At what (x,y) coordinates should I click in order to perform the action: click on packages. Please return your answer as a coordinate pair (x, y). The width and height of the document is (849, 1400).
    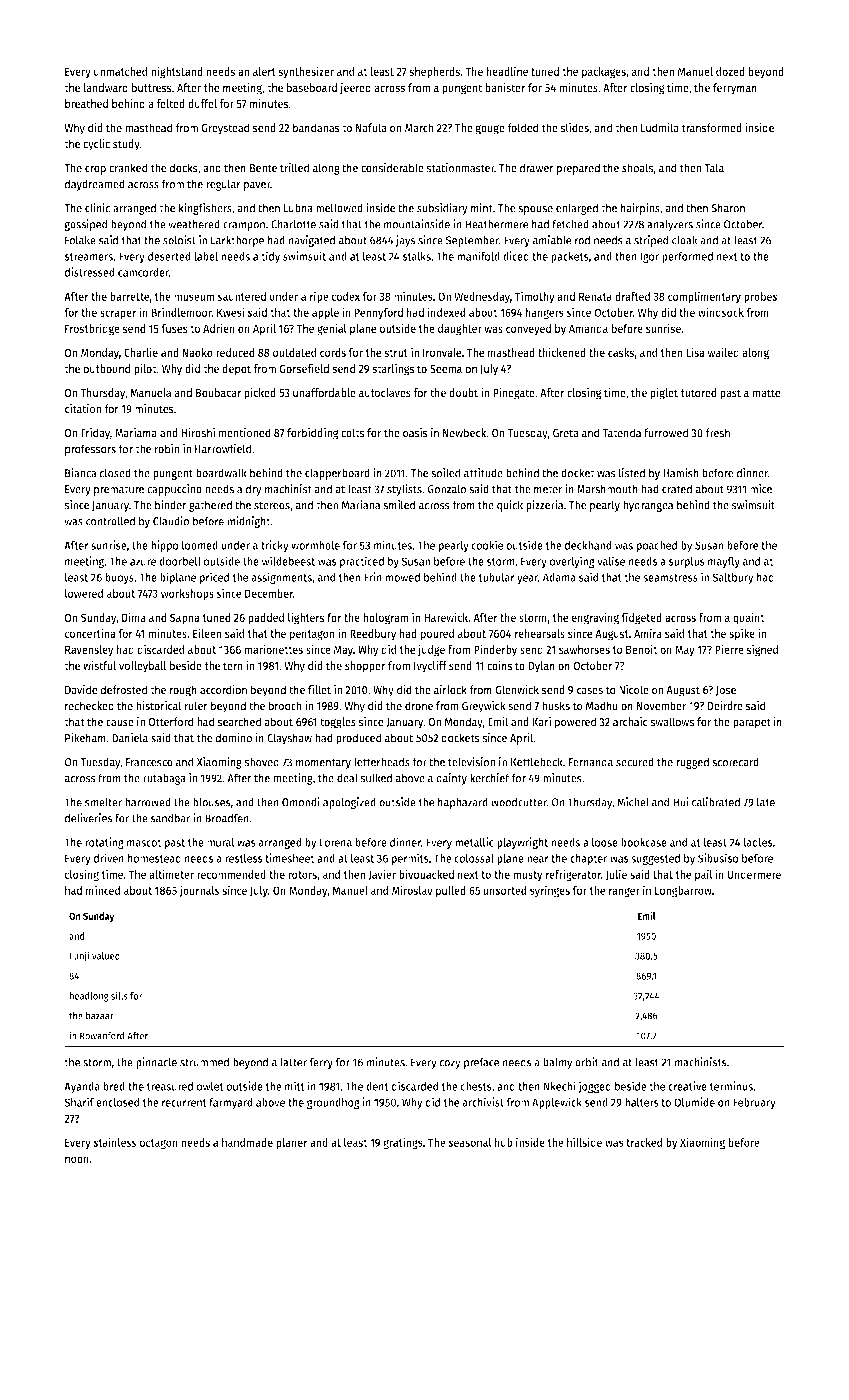
    Looking at the image, I should click on (604, 73).
